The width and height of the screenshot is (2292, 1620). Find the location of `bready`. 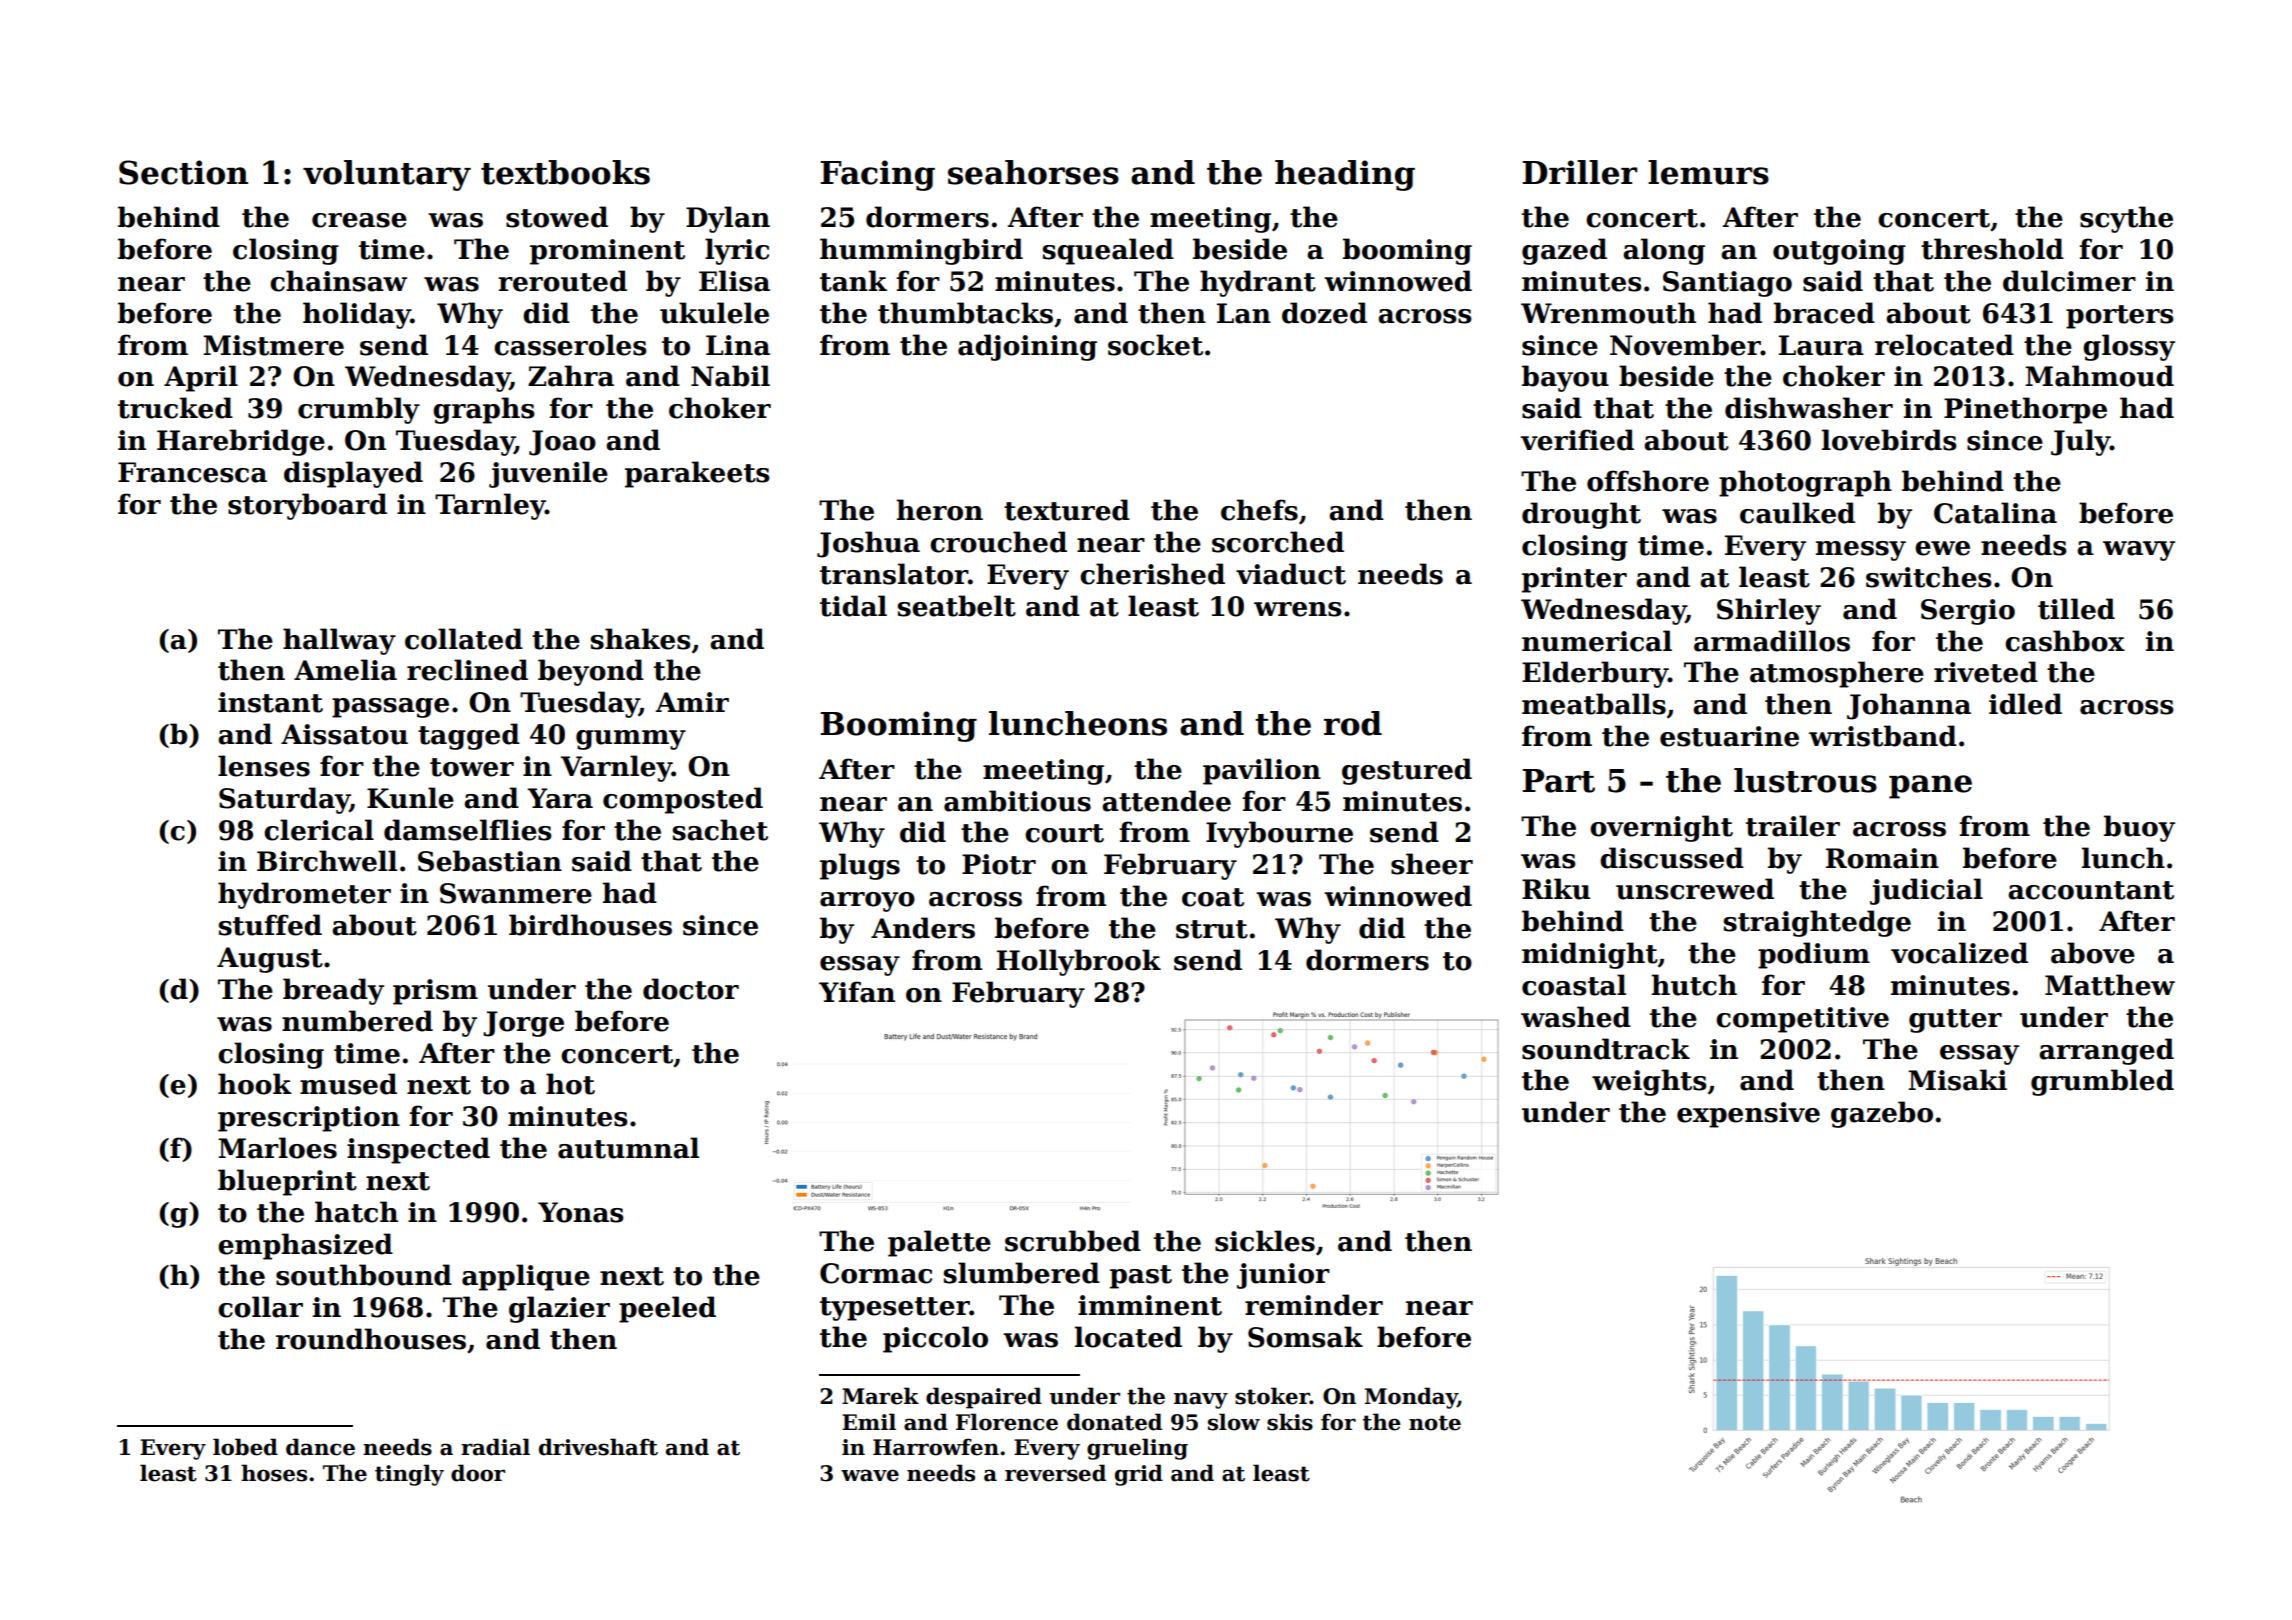

bready is located at coordinates (333, 991).
